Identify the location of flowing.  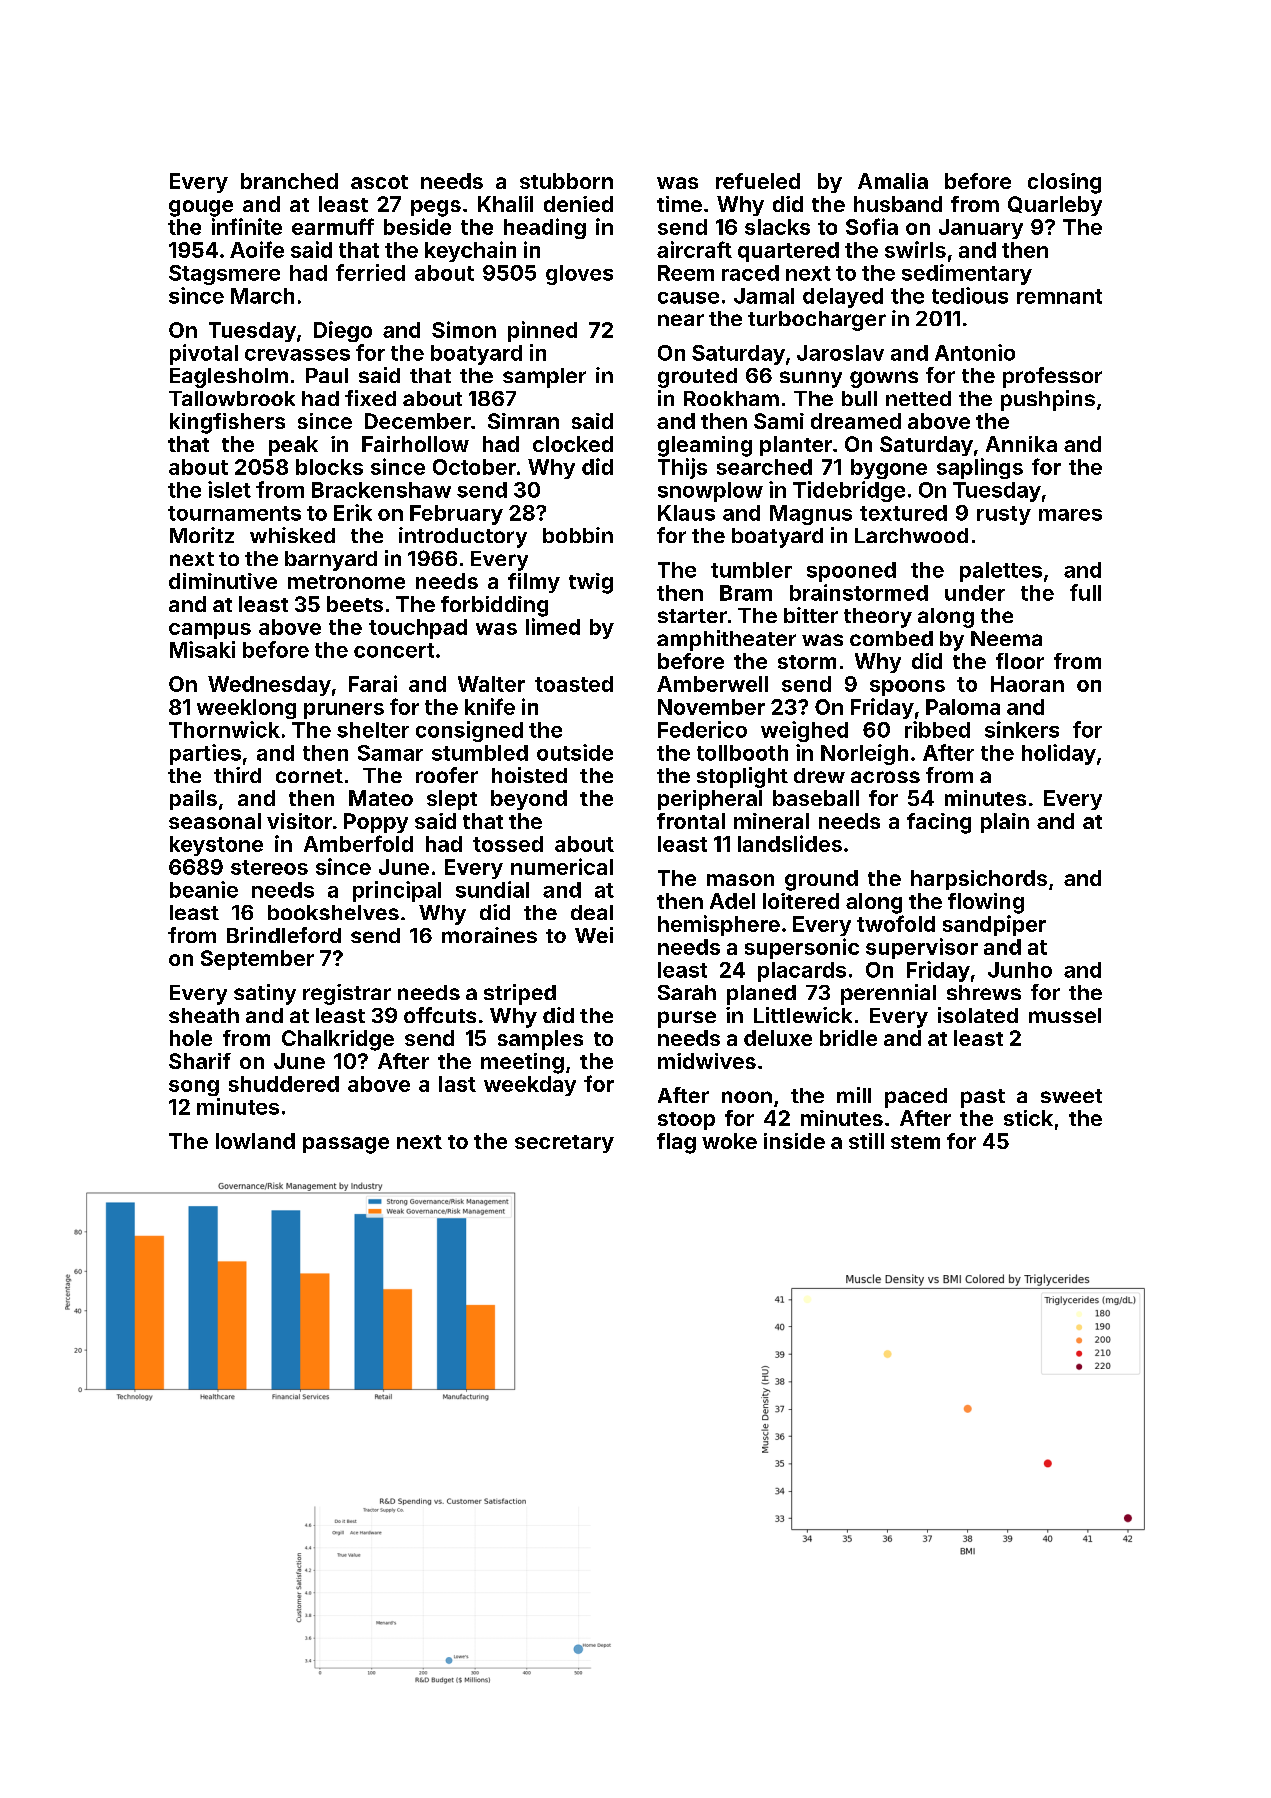
(986, 903).
